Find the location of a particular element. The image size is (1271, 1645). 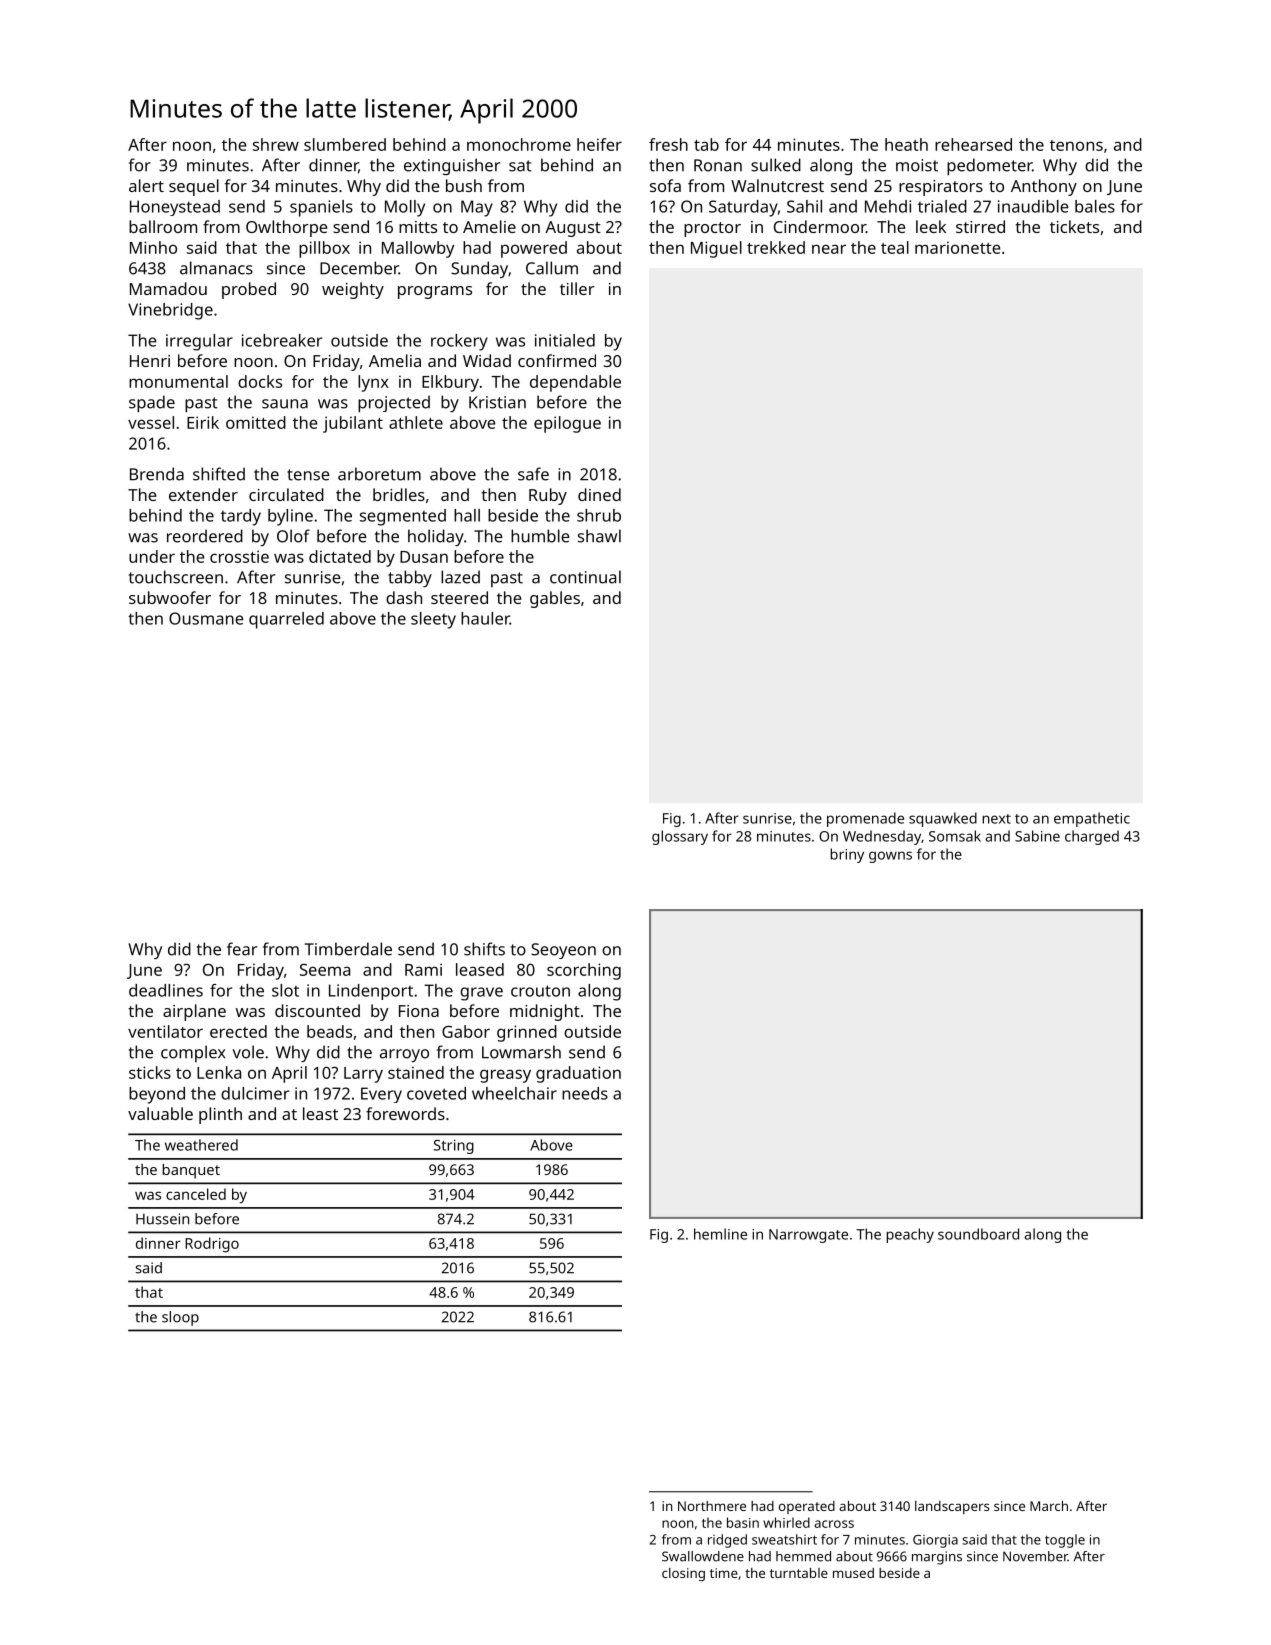

charged is located at coordinates (1092, 837).
